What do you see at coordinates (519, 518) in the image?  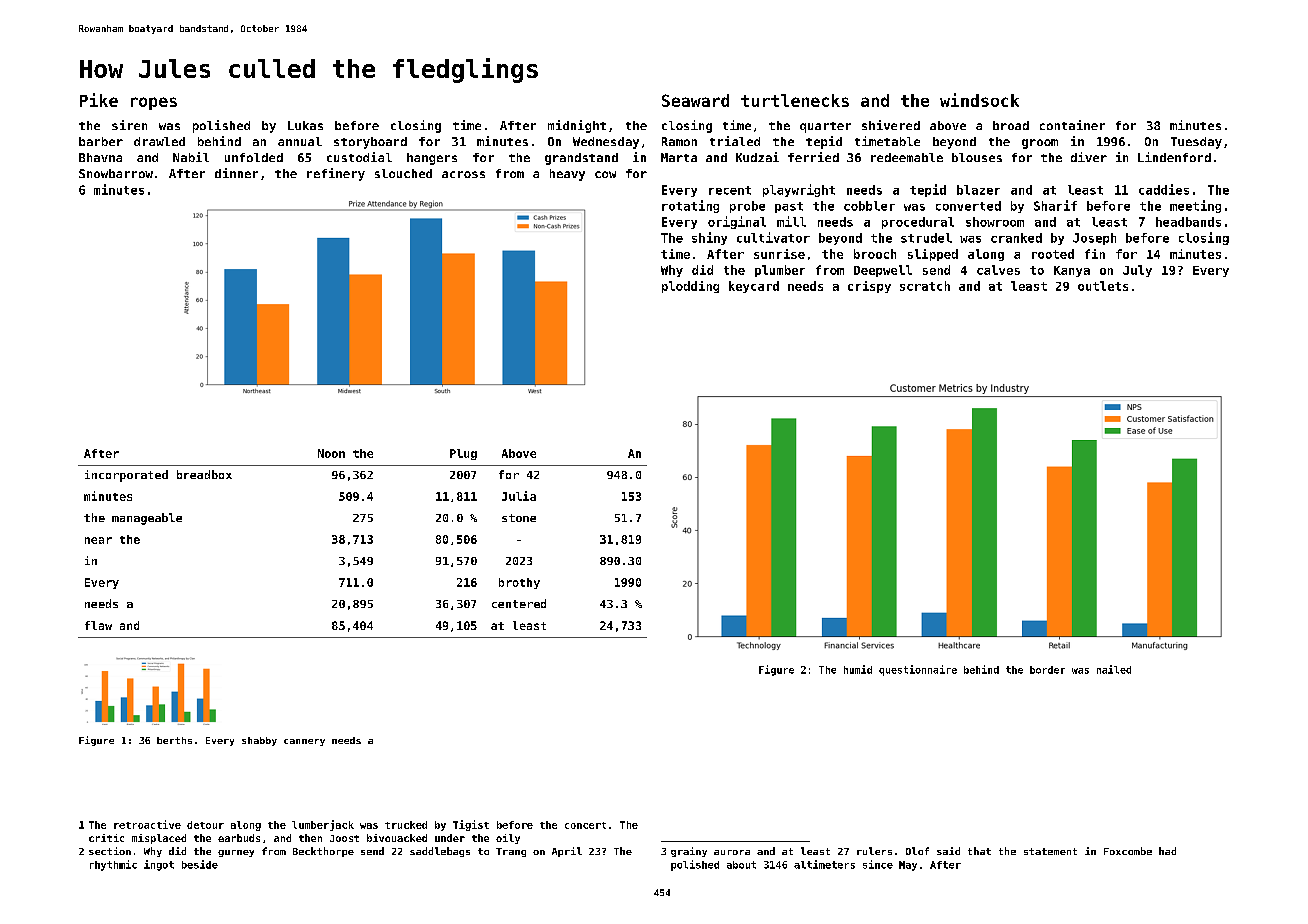 I see `stone` at bounding box center [519, 518].
